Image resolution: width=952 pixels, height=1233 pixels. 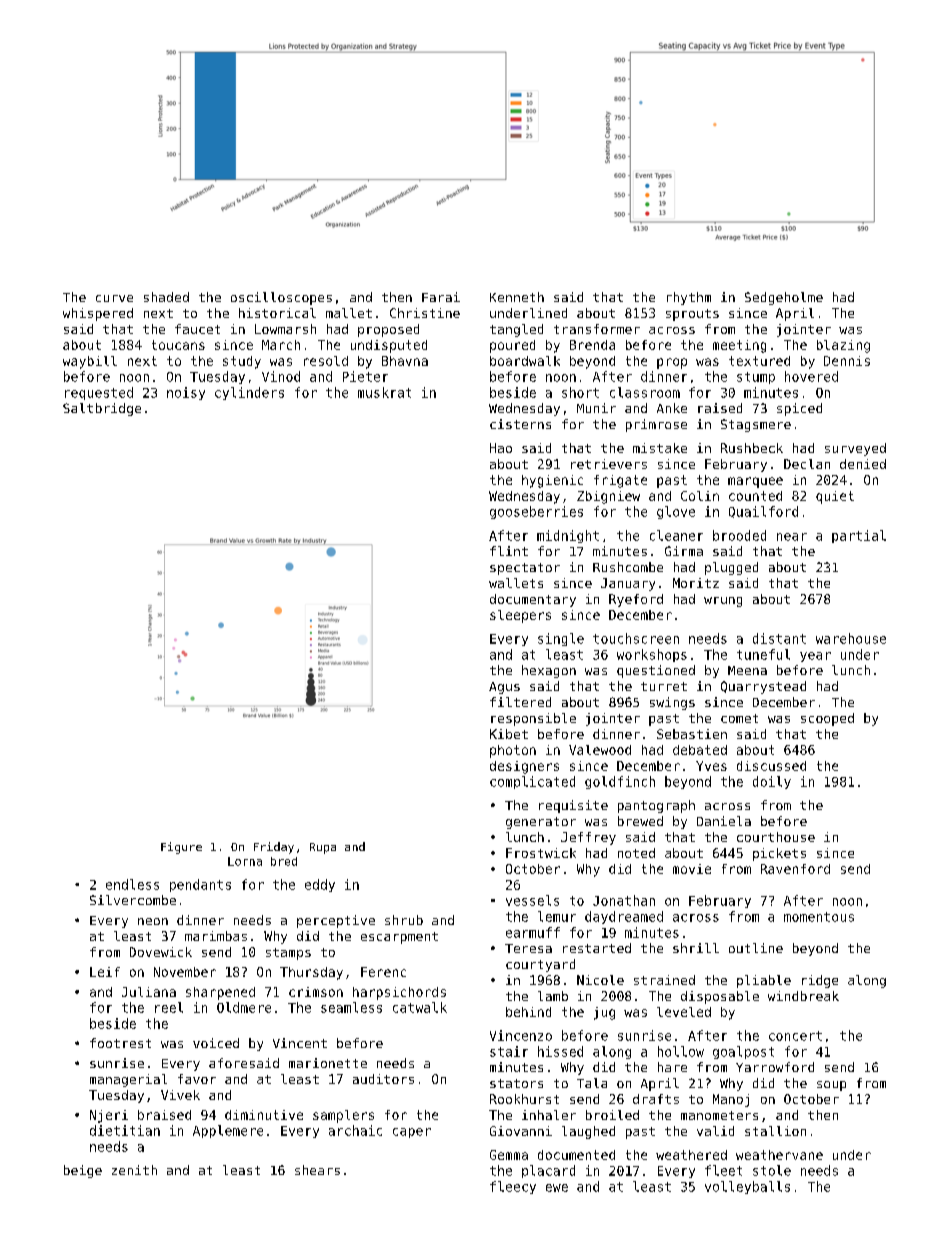 I want to click on Rupa, so click(x=323, y=848).
